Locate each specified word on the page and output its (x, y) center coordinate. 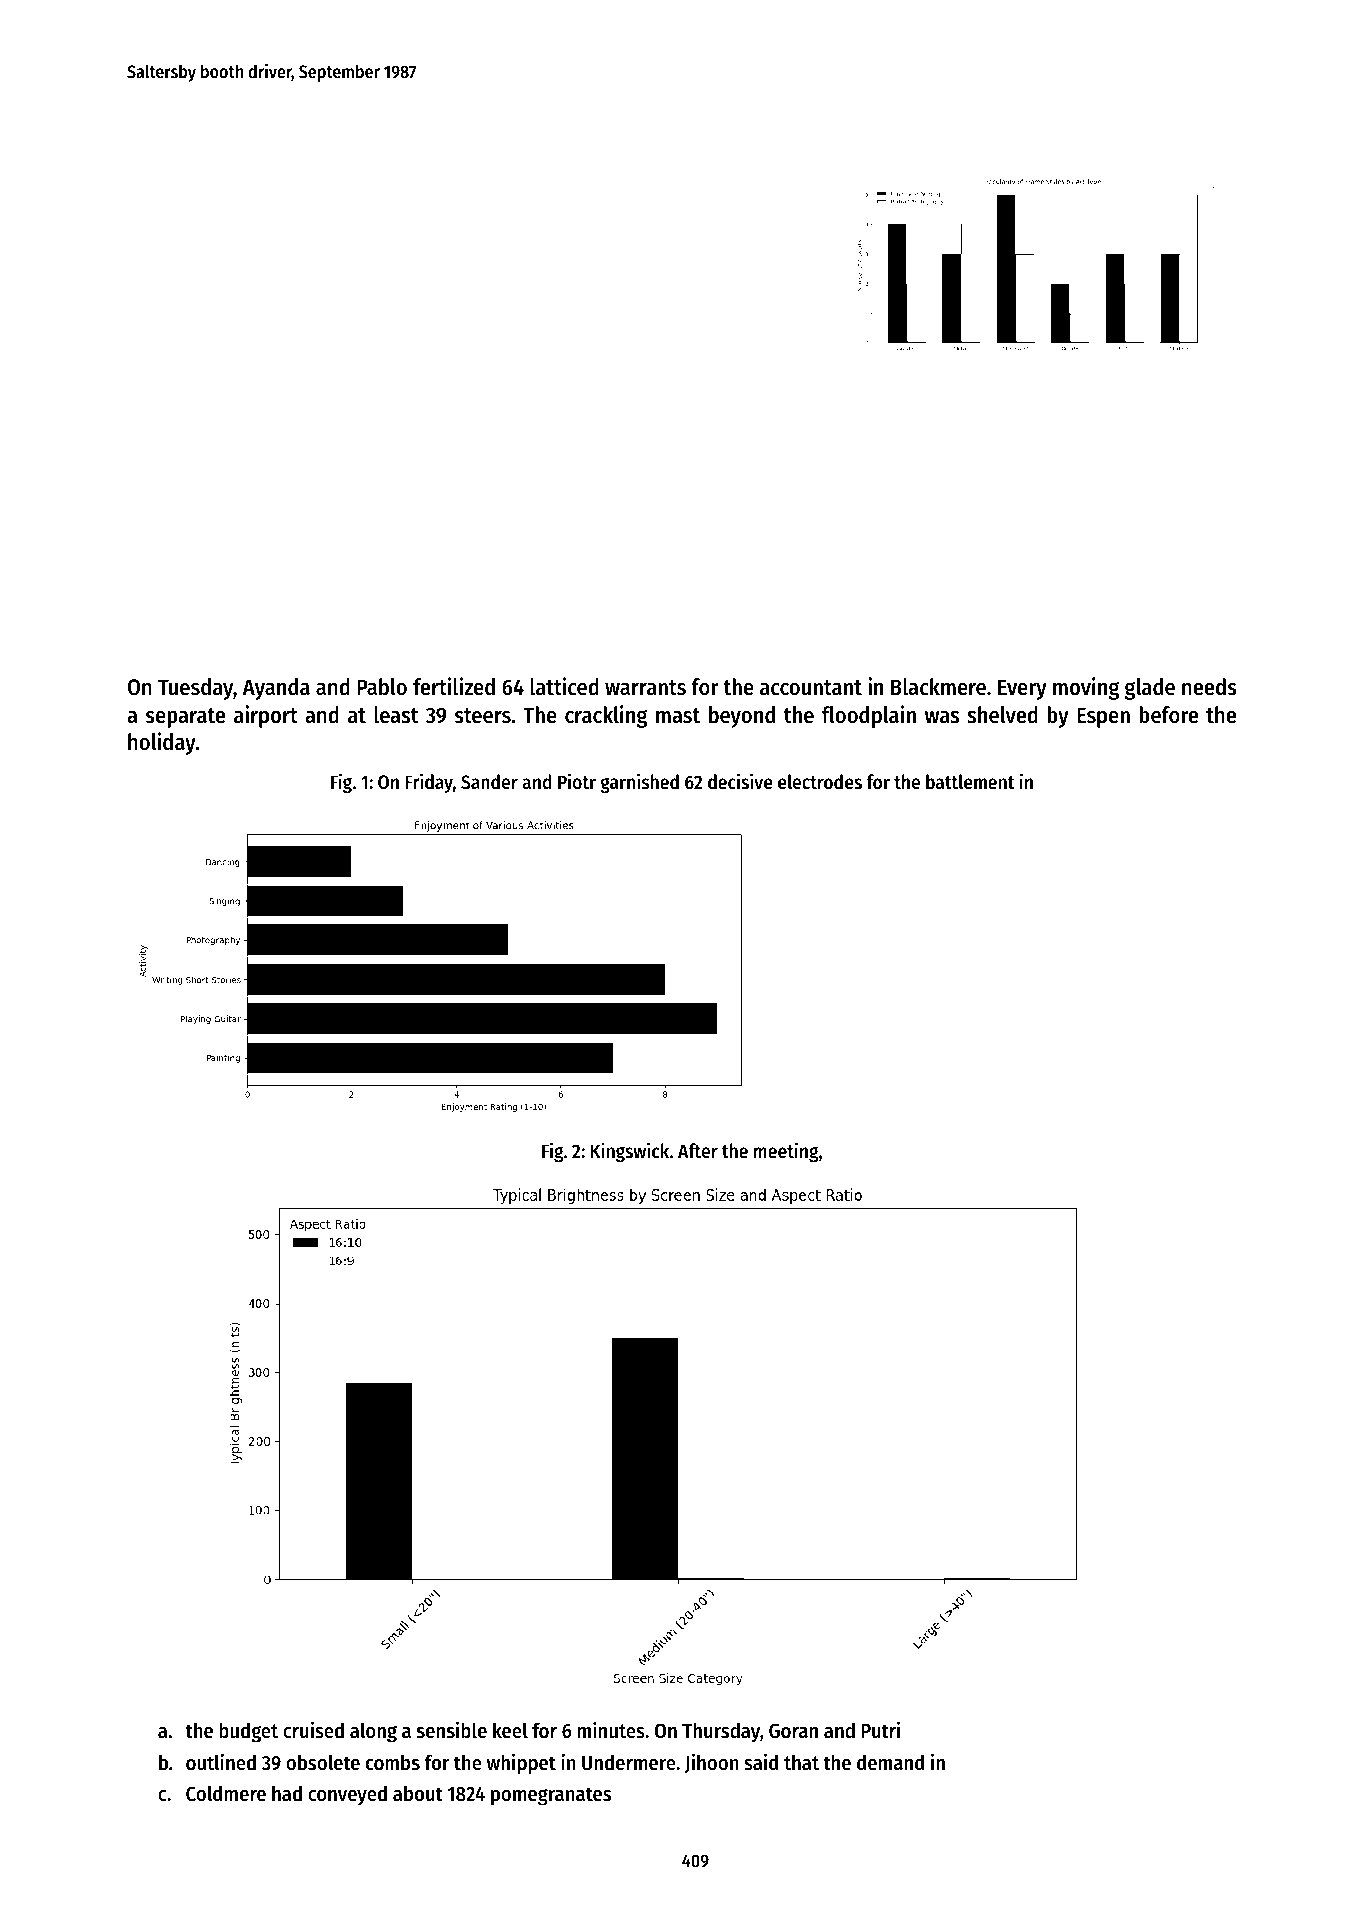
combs (393, 1762)
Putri (880, 1730)
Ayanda (276, 689)
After (698, 1151)
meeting (786, 1152)
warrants (645, 688)
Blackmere (938, 687)
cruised (313, 1730)
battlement (970, 782)
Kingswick (630, 1152)
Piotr (577, 781)
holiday (162, 743)
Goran (793, 1731)
